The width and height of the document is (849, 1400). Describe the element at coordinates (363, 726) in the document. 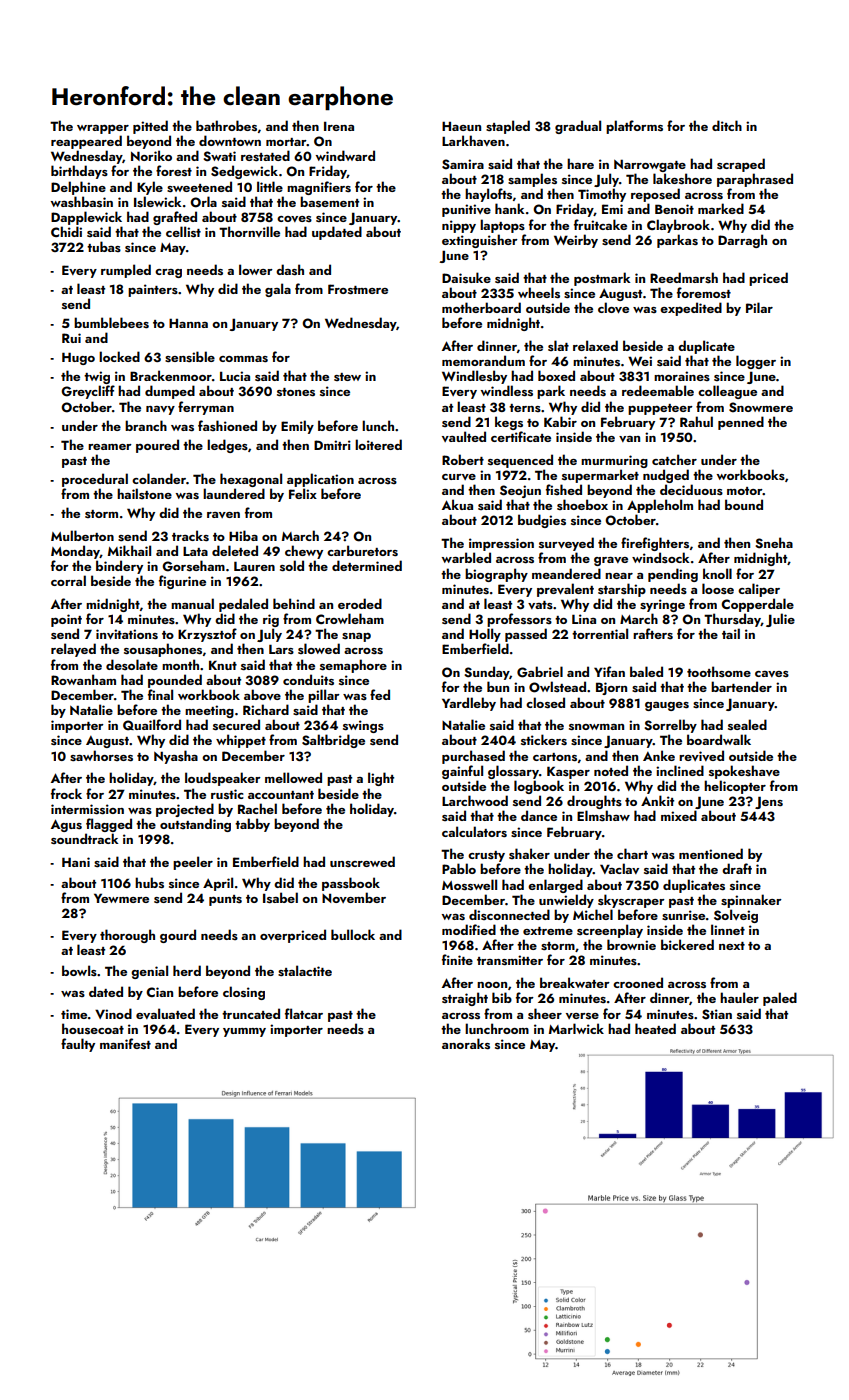

I see `swings` at that location.
